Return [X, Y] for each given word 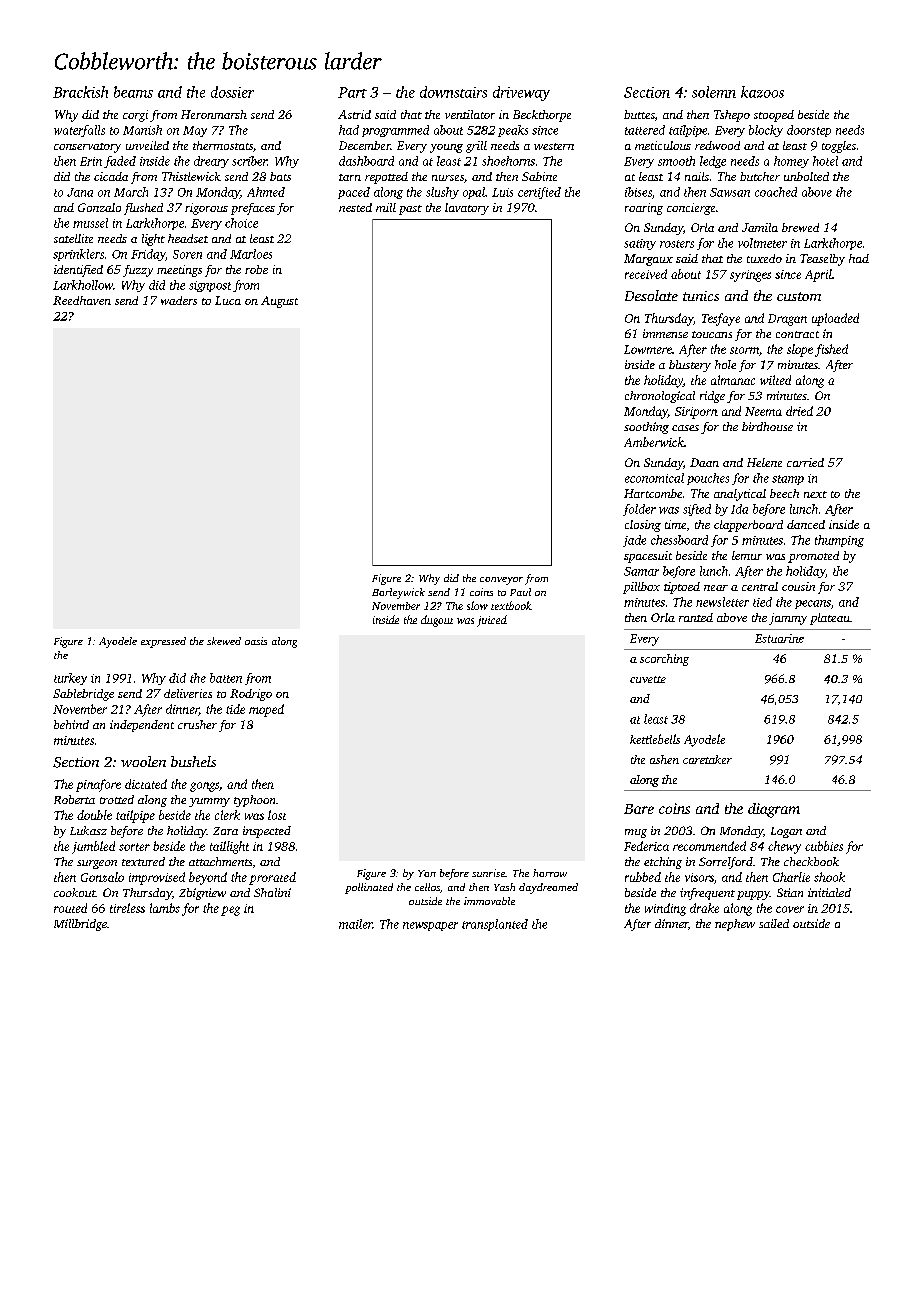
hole [725, 364]
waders [179, 300]
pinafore [98, 785]
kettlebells [655, 739]
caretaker [707, 759]
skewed [224, 641]
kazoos [762, 92]
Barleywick [398, 593]
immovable [489, 901]
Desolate [651, 295]
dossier [232, 92]
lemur [747, 555]
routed [70, 908]
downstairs [453, 92]
